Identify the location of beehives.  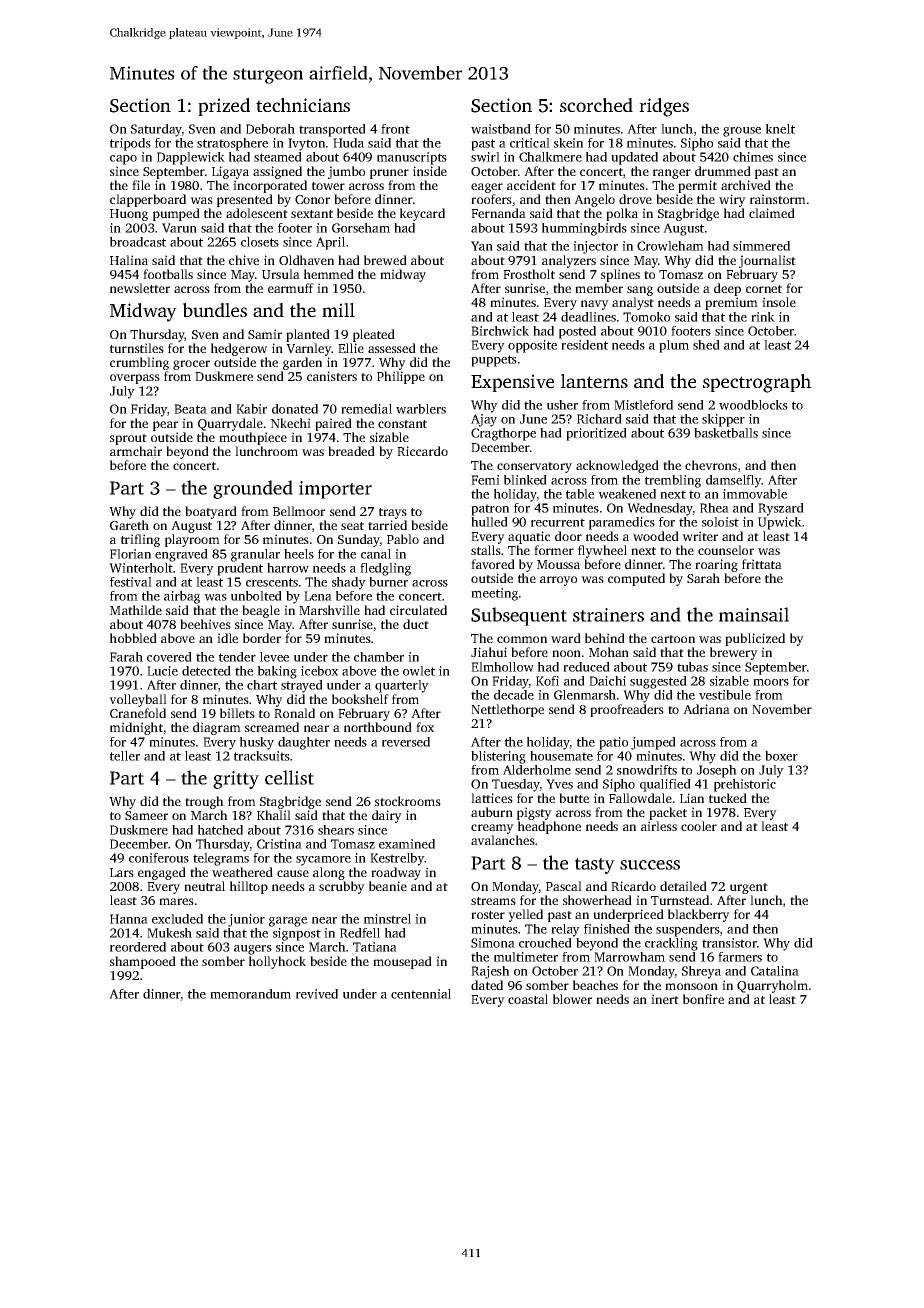
(205, 624).
